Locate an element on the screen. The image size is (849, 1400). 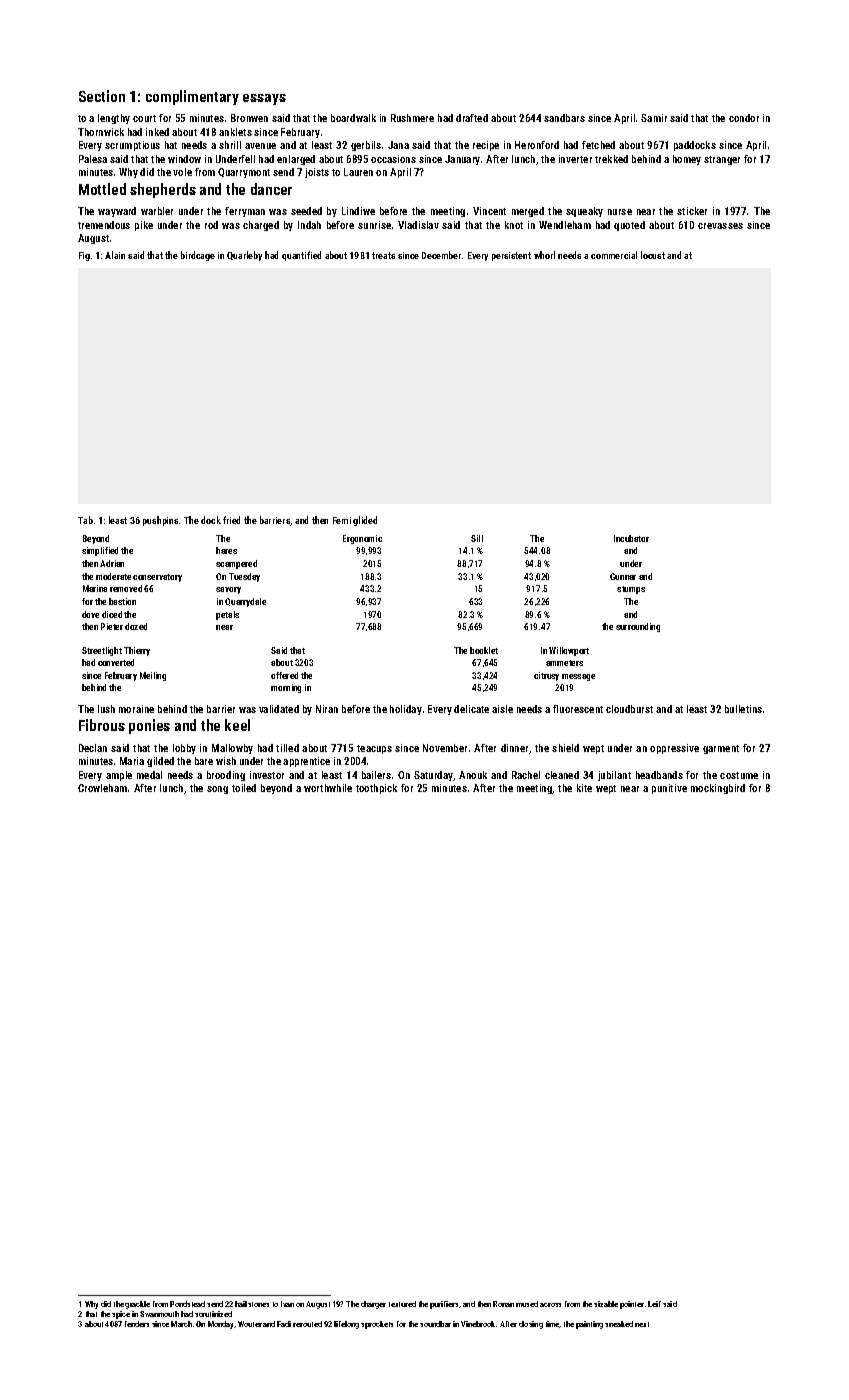
Leif is located at coordinates (654, 1304).
